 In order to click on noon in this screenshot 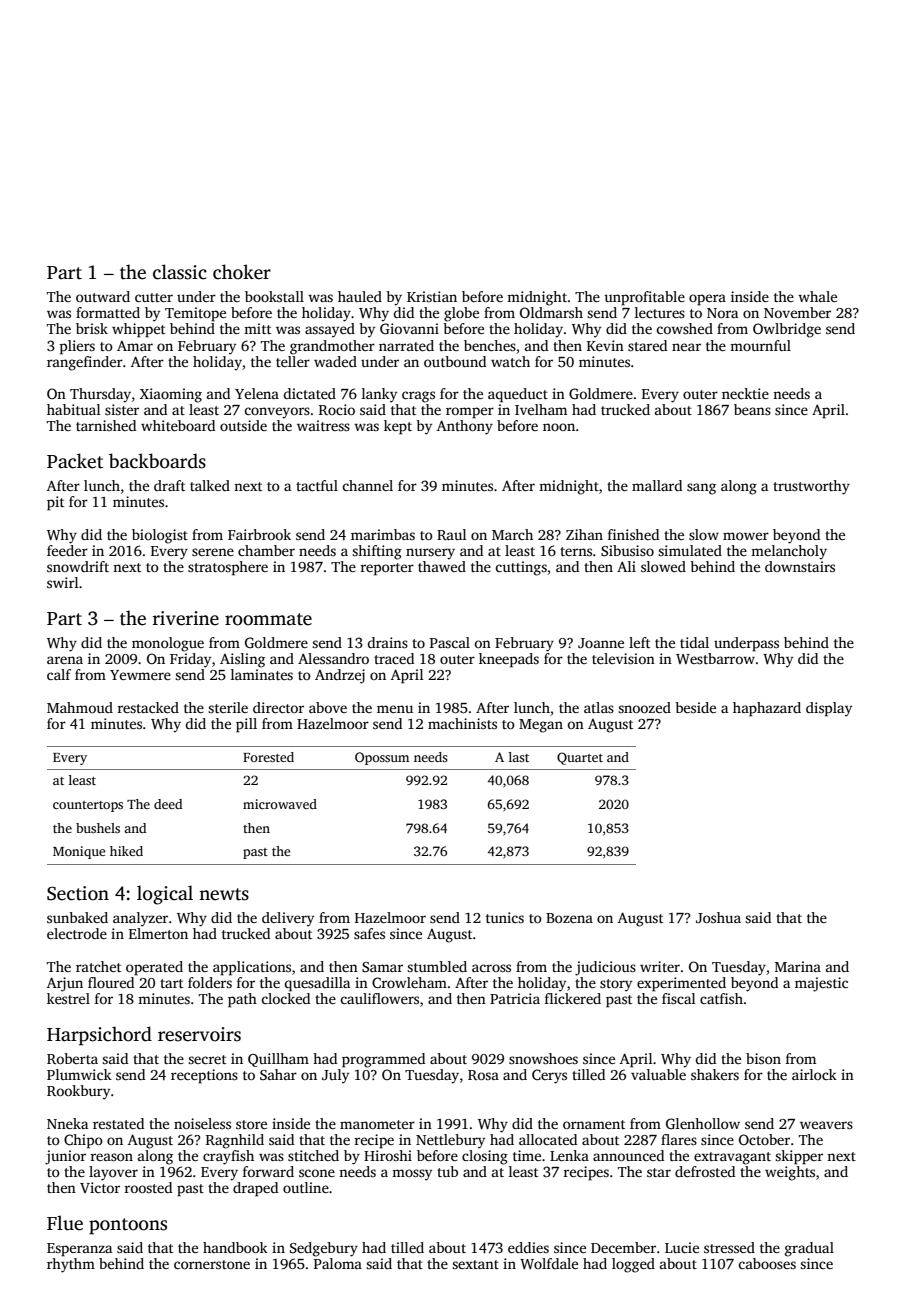, I will do `click(559, 427)`.
